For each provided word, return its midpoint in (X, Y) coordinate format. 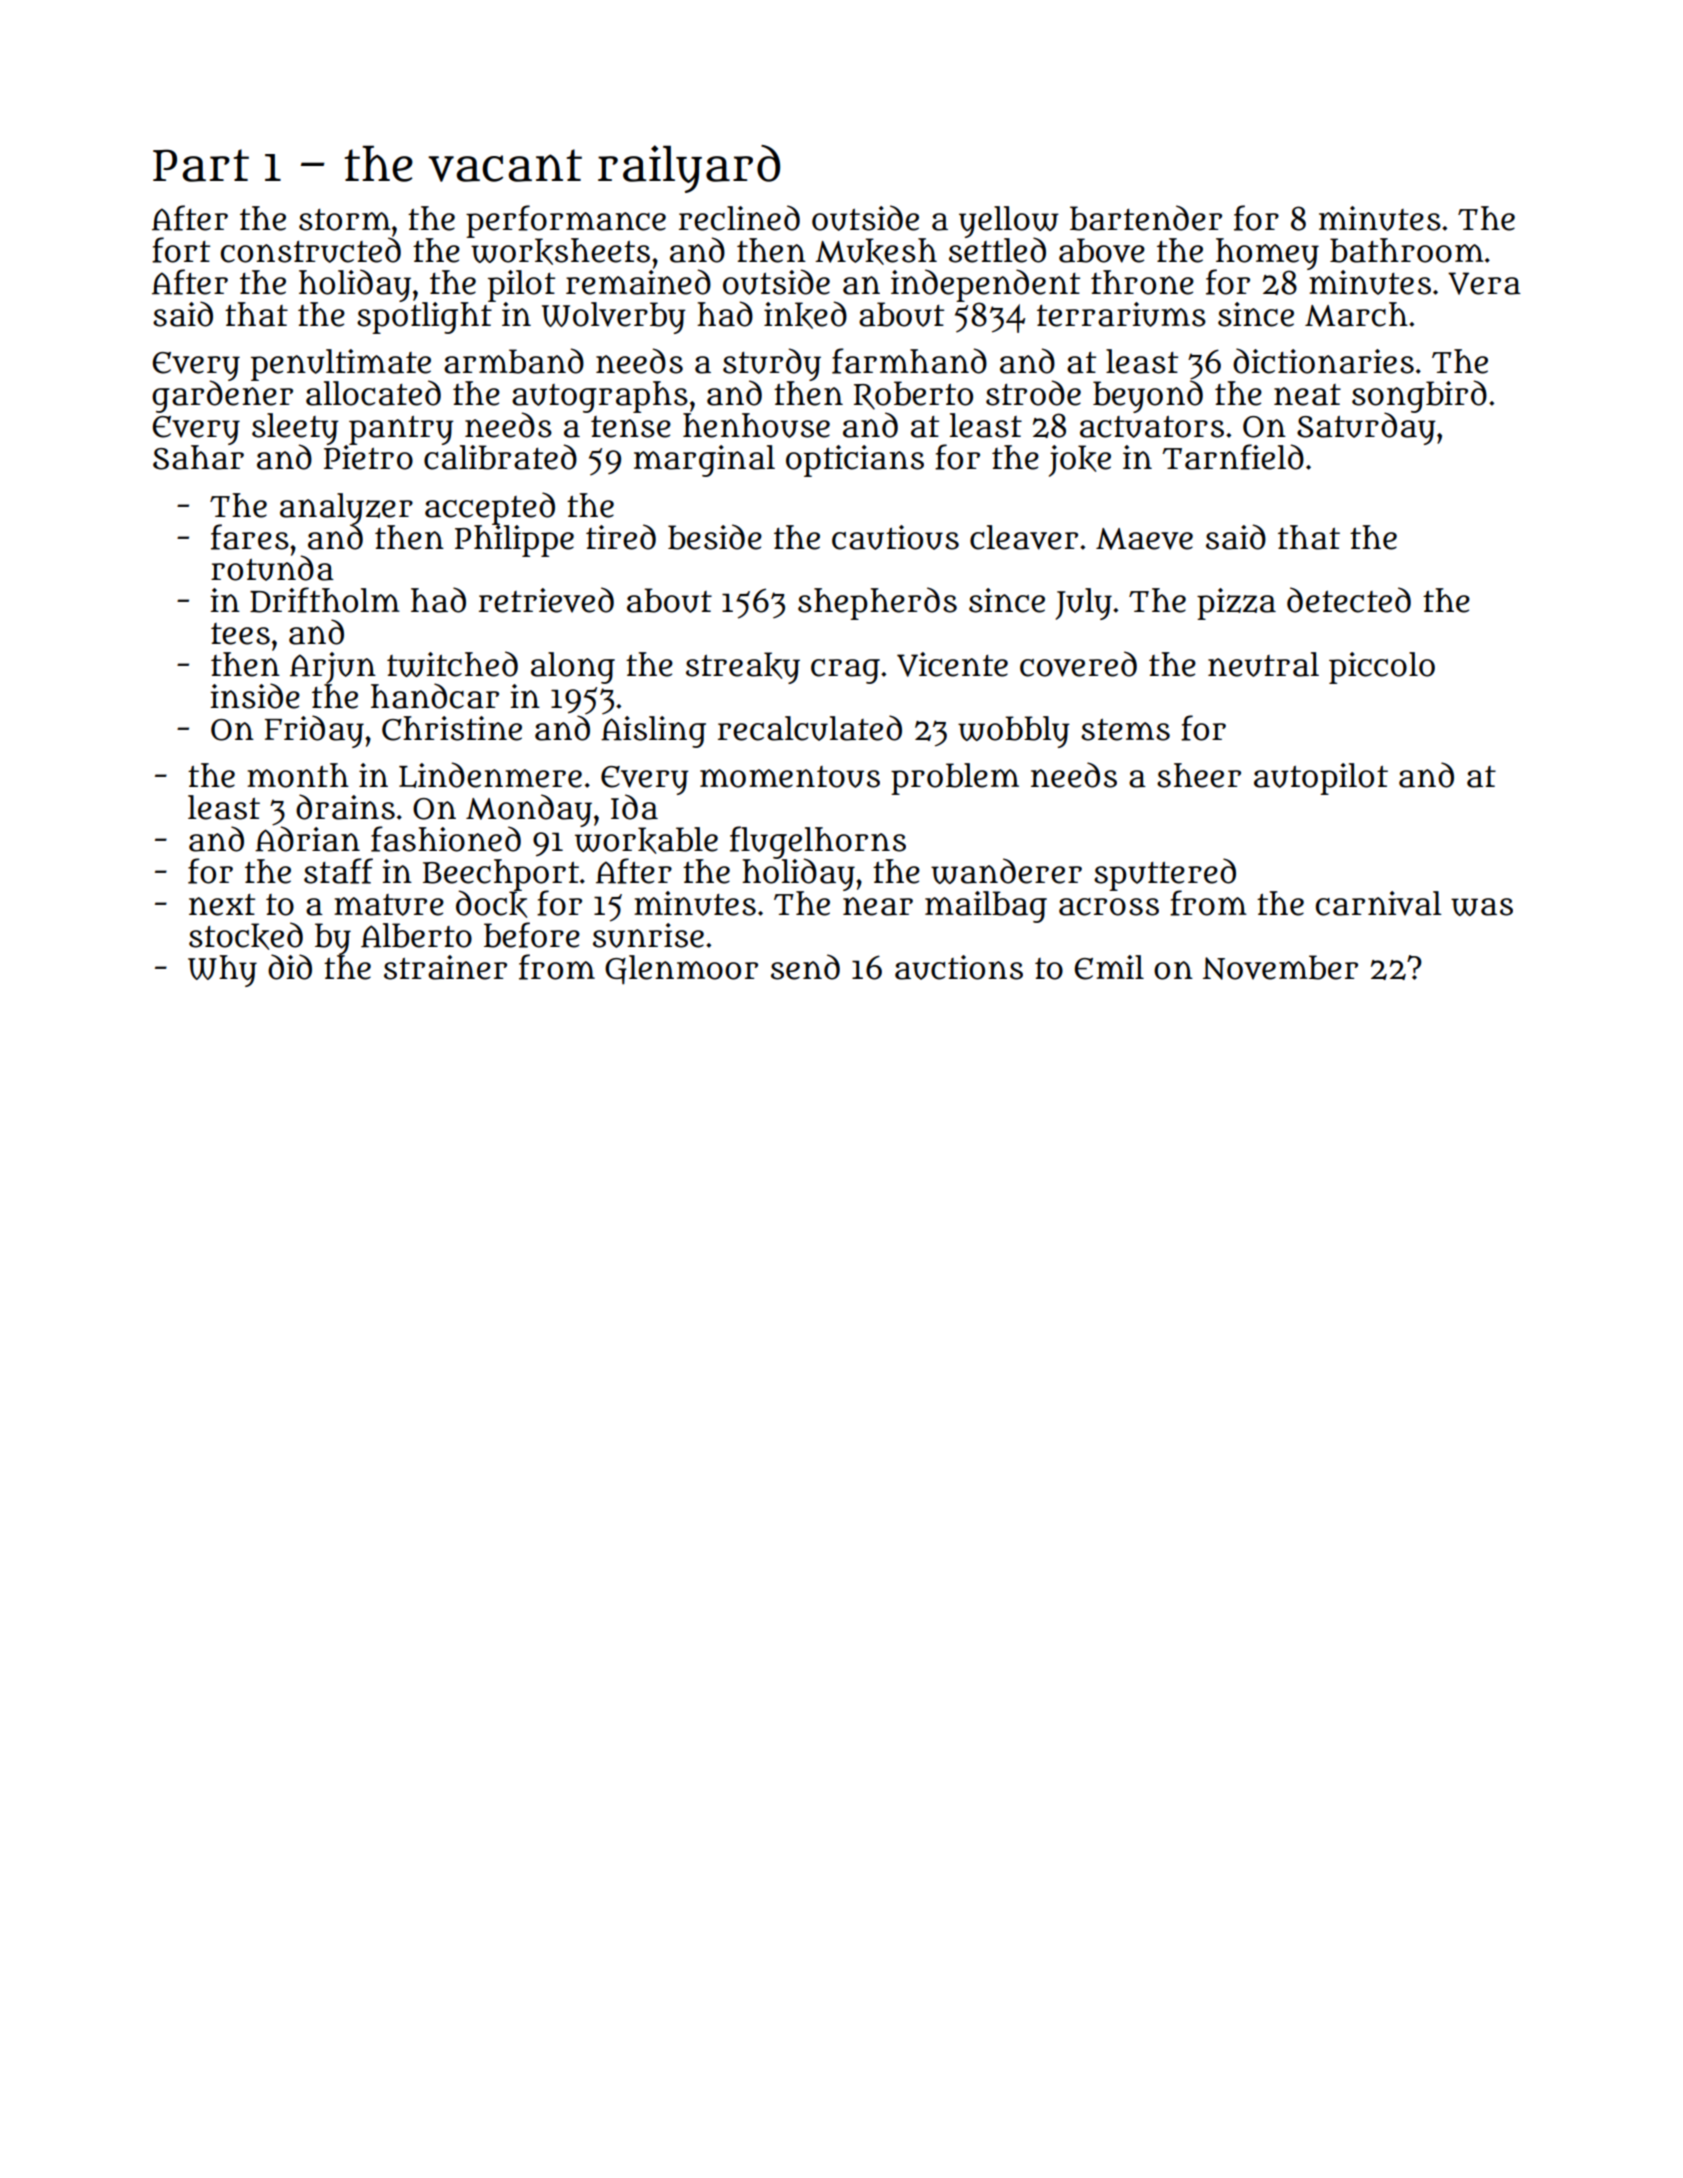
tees (240, 634)
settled (997, 250)
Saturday (1366, 429)
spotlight (425, 317)
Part (201, 165)
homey (1267, 253)
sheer (1199, 775)
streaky (743, 668)
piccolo (1382, 668)
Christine (452, 728)
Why (222, 971)
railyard (689, 169)
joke (1080, 461)
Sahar (198, 457)
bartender (1146, 218)
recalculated (810, 728)
